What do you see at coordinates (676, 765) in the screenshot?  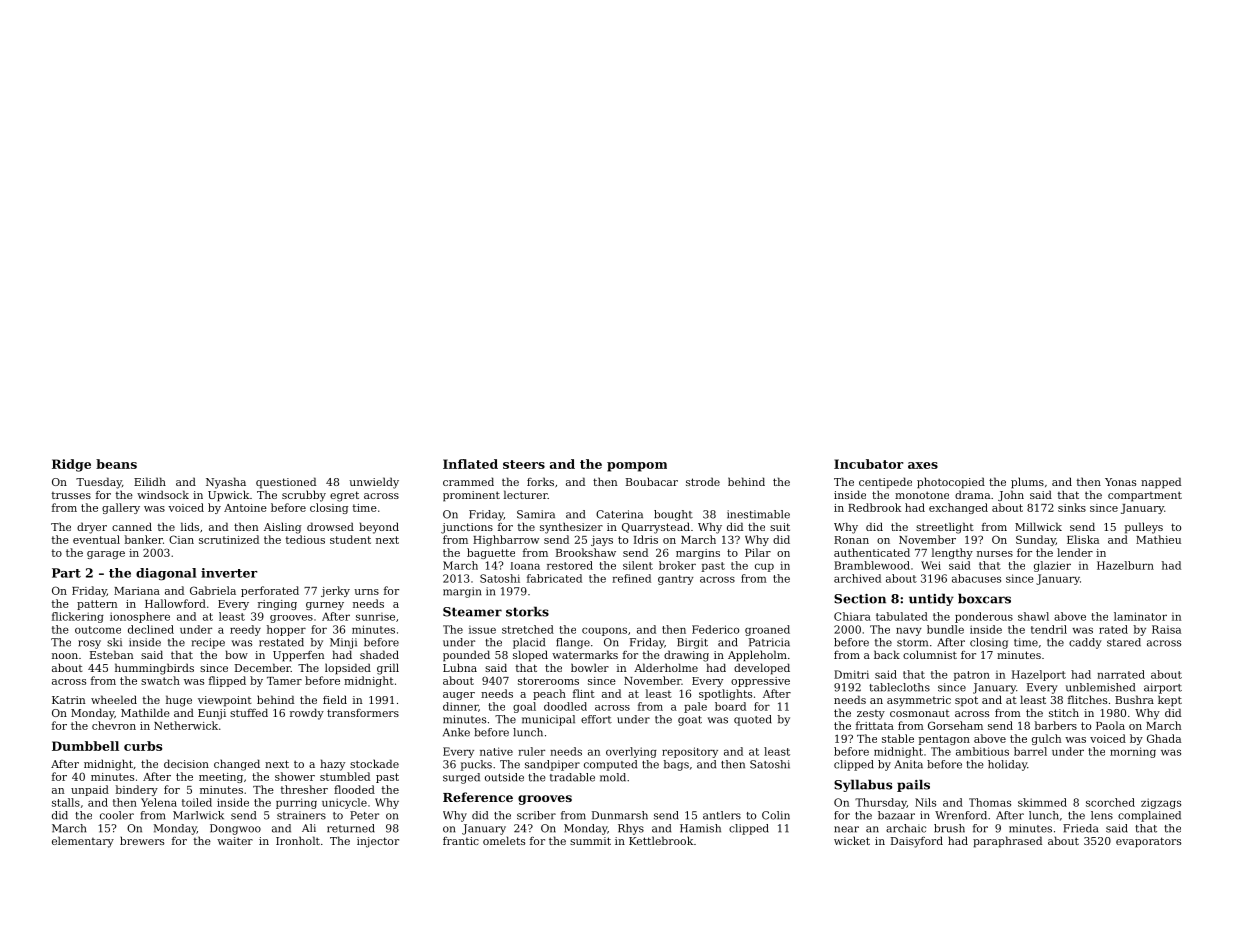 I see `bags` at bounding box center [676, 765].
